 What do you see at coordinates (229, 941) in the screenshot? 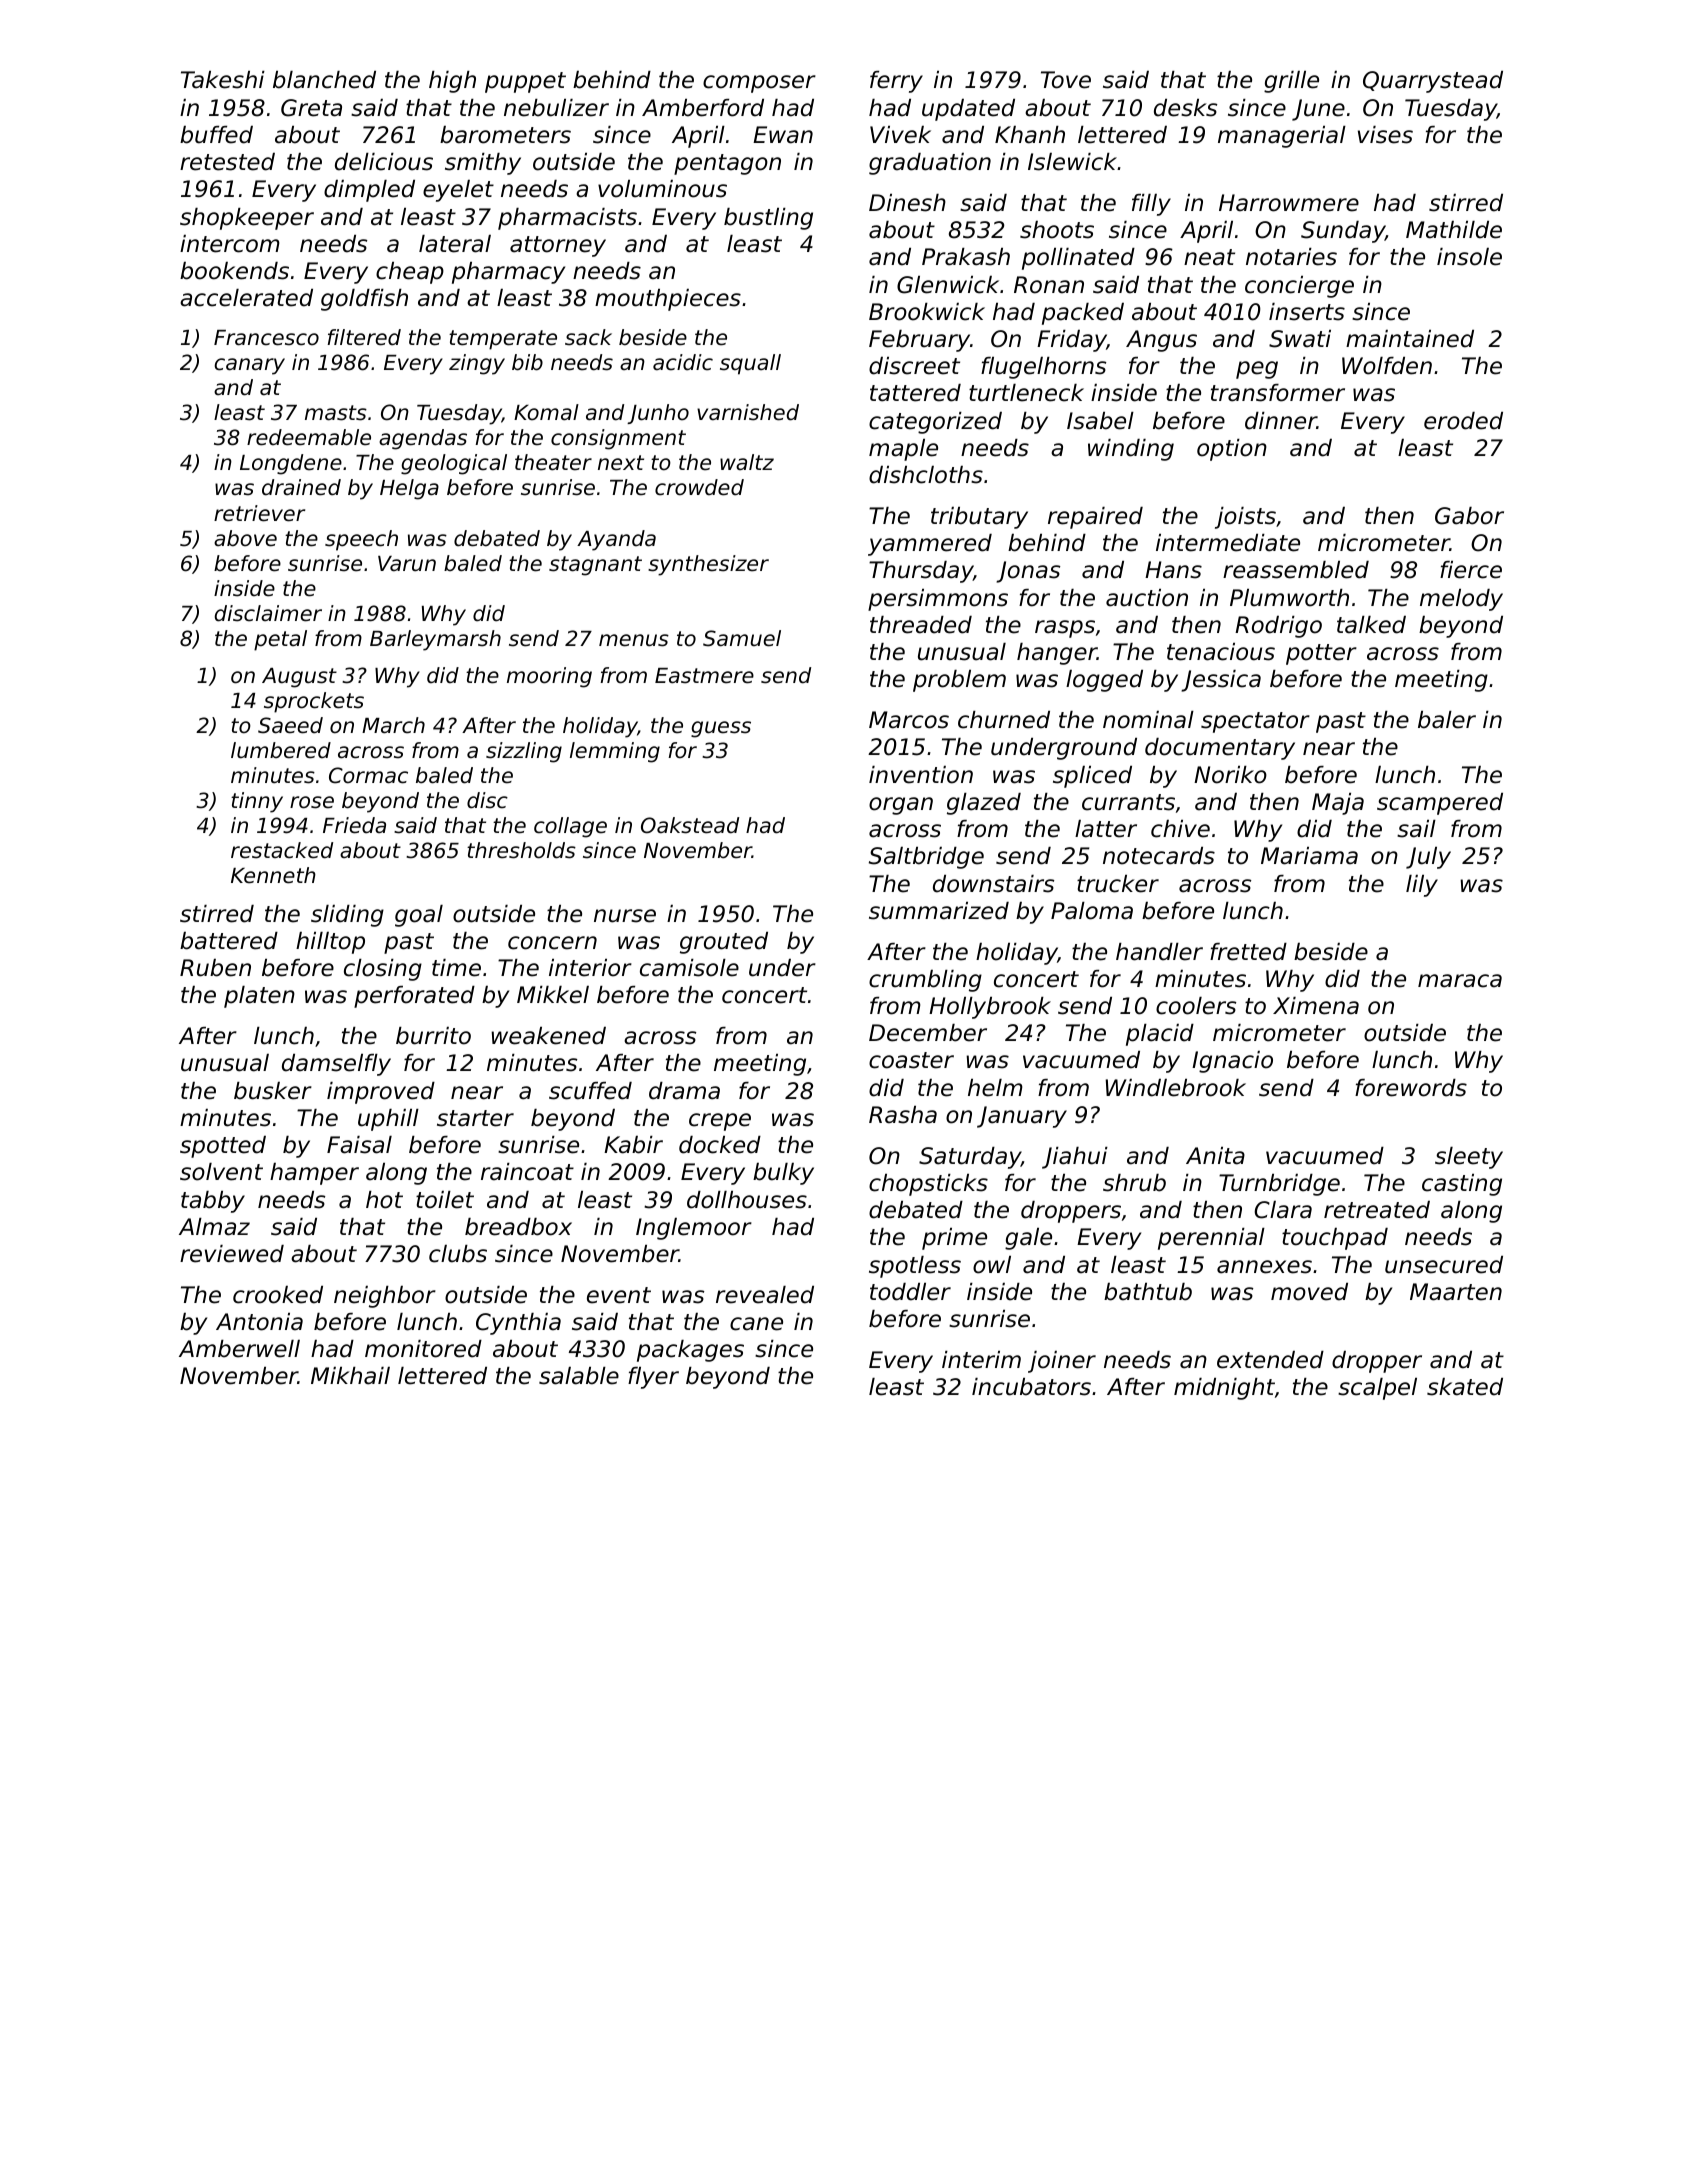
I see `battered` at bounding box center [229, 941].
